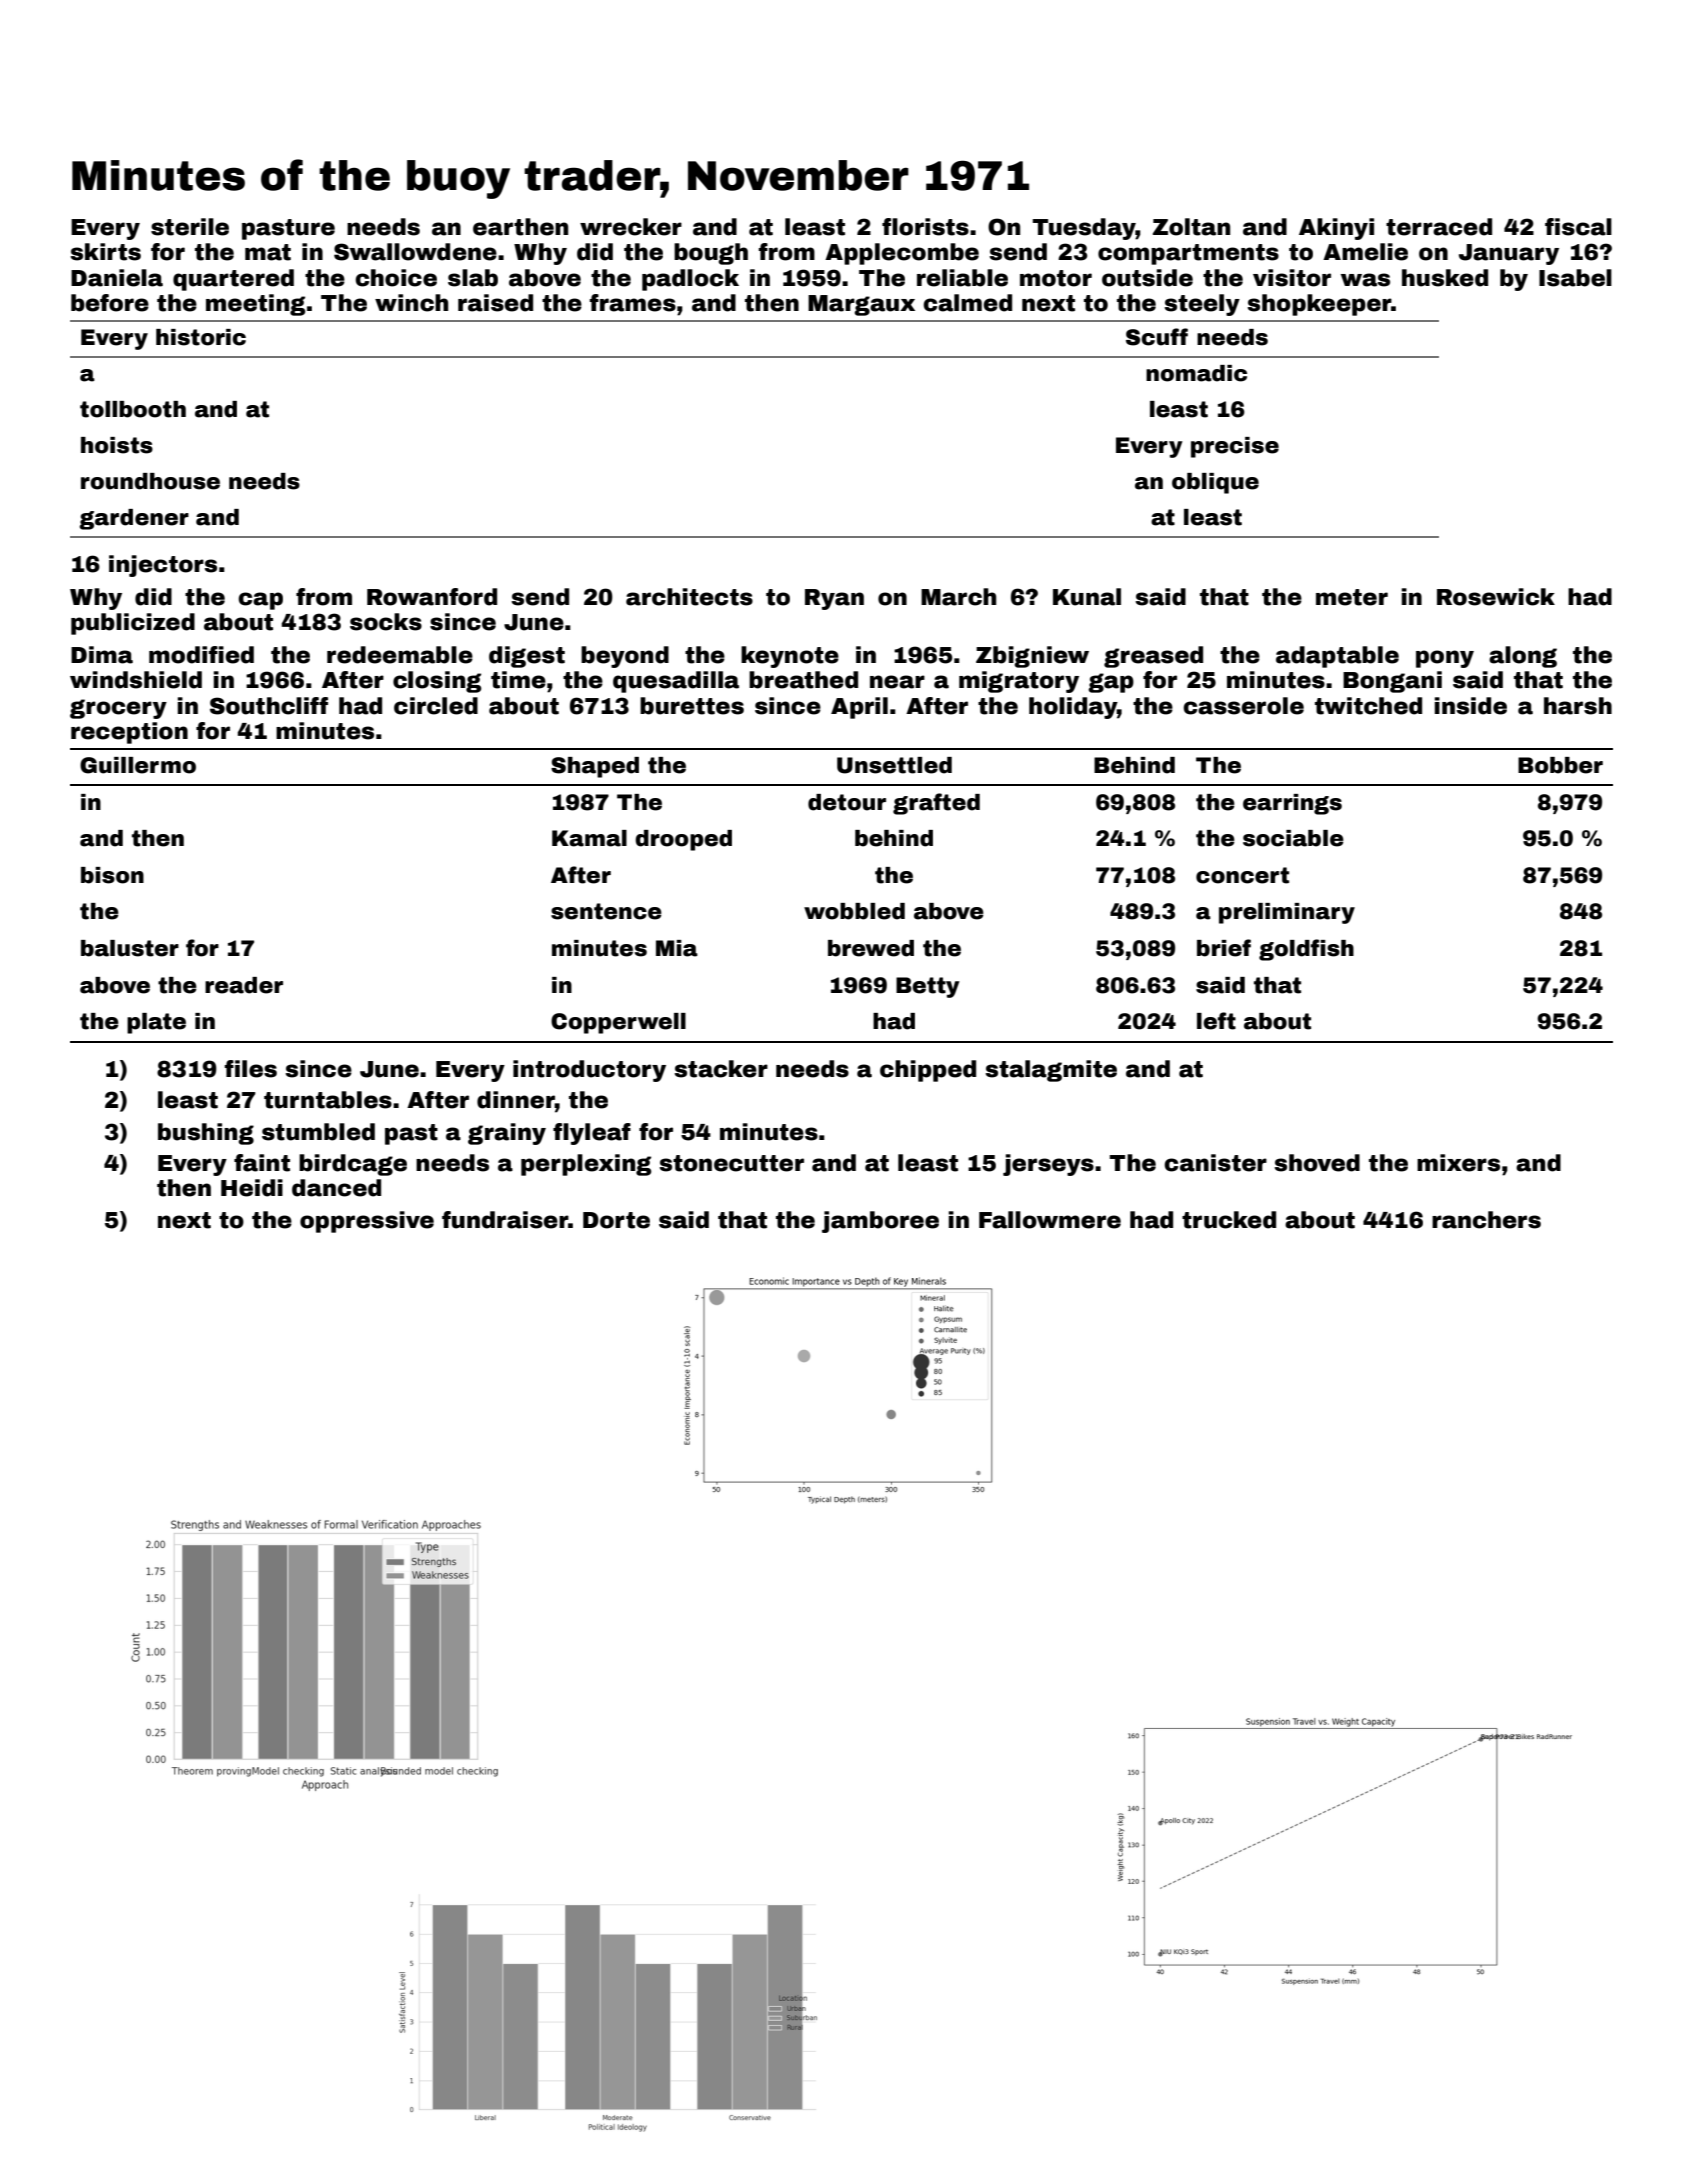  Describe the element at coordinates (1215, 483) in the screenshot. I see `oblique` at that location.
